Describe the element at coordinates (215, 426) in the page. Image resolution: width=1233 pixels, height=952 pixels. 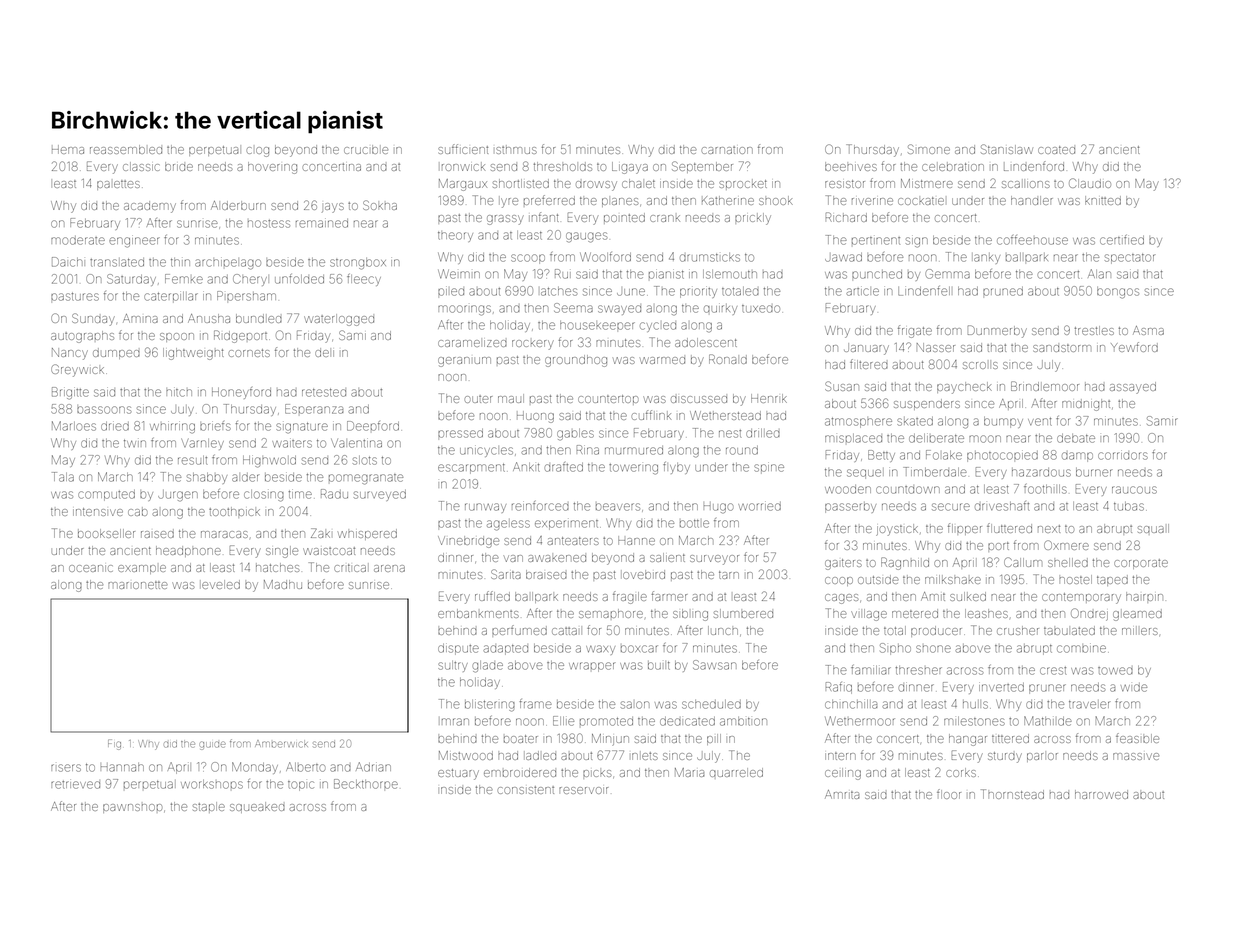
I see `briefs` at that location.
